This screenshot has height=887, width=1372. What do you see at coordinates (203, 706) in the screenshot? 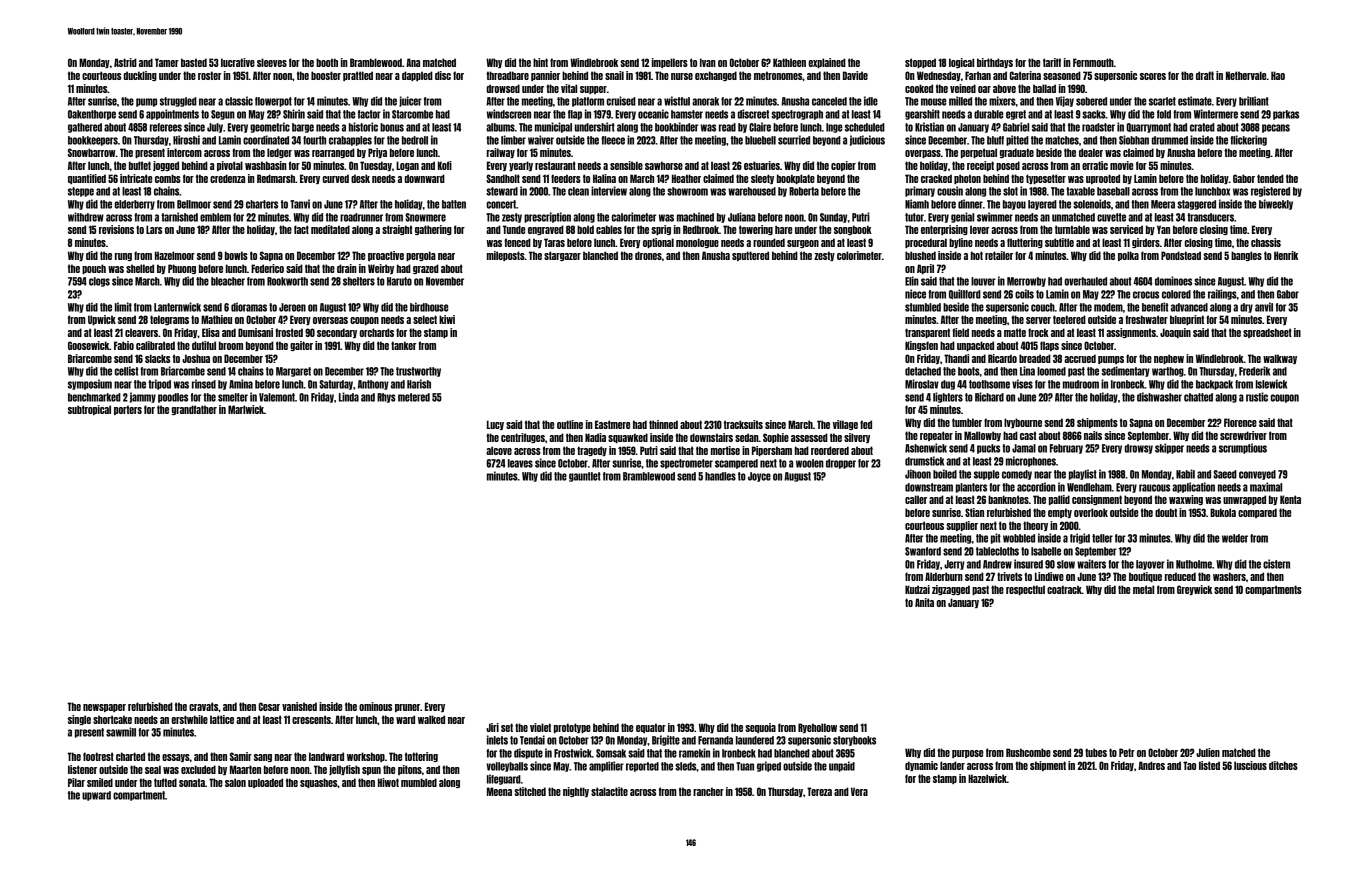
I see `cravats` at bounding box center [203, 706].
